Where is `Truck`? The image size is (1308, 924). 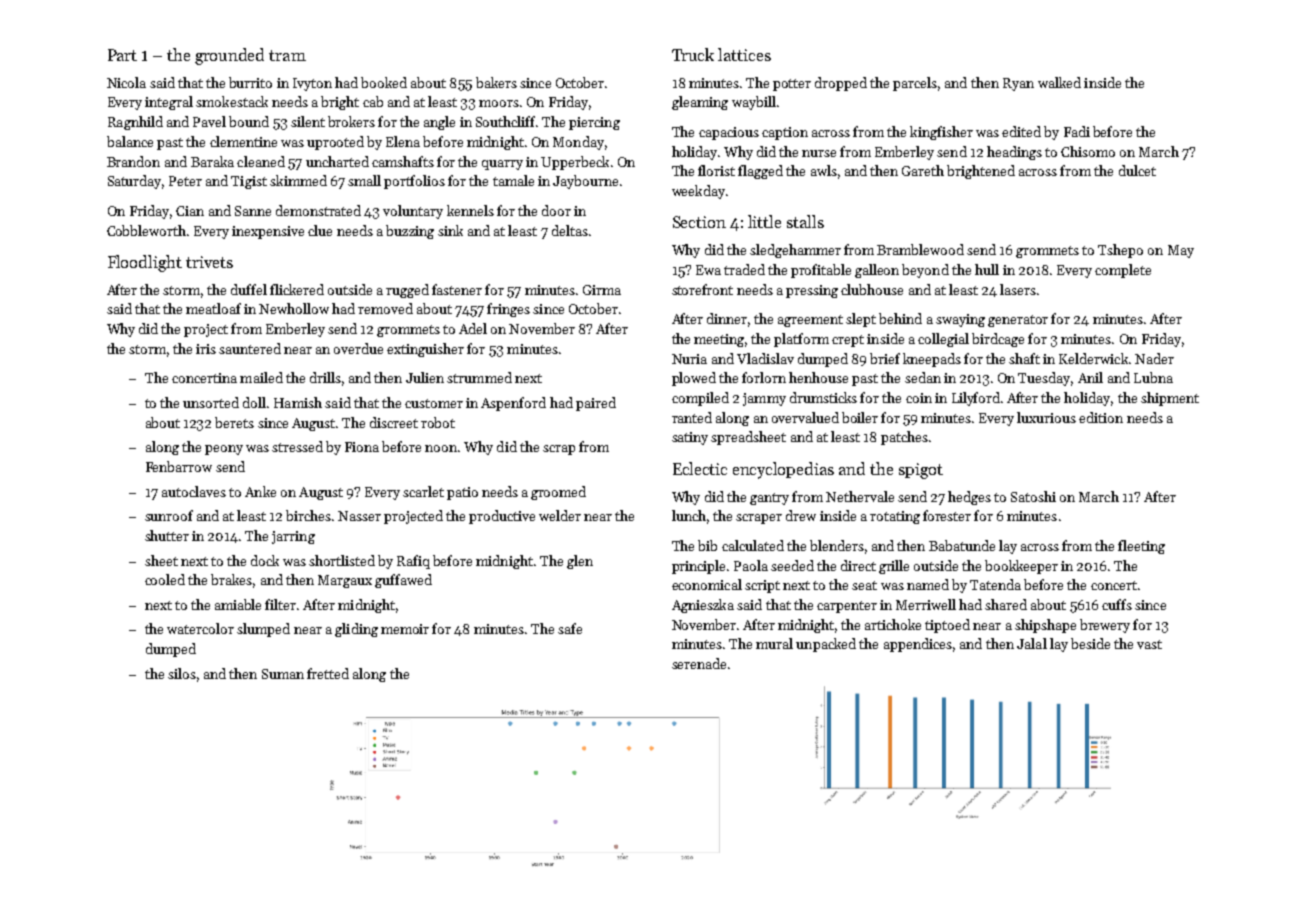 Truck is located at coordinates (693, 54).
